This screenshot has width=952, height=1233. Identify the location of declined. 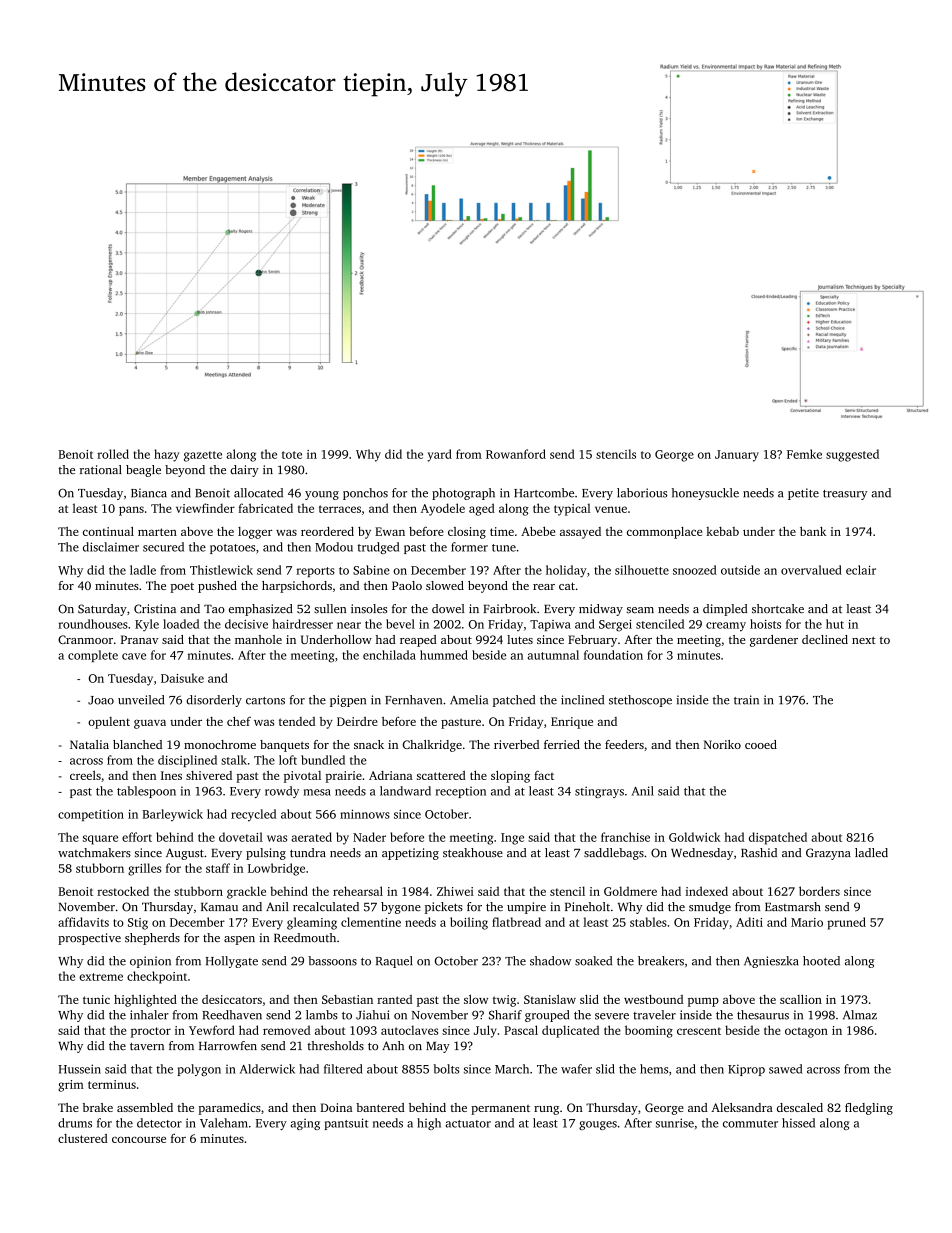
(825, 639).
